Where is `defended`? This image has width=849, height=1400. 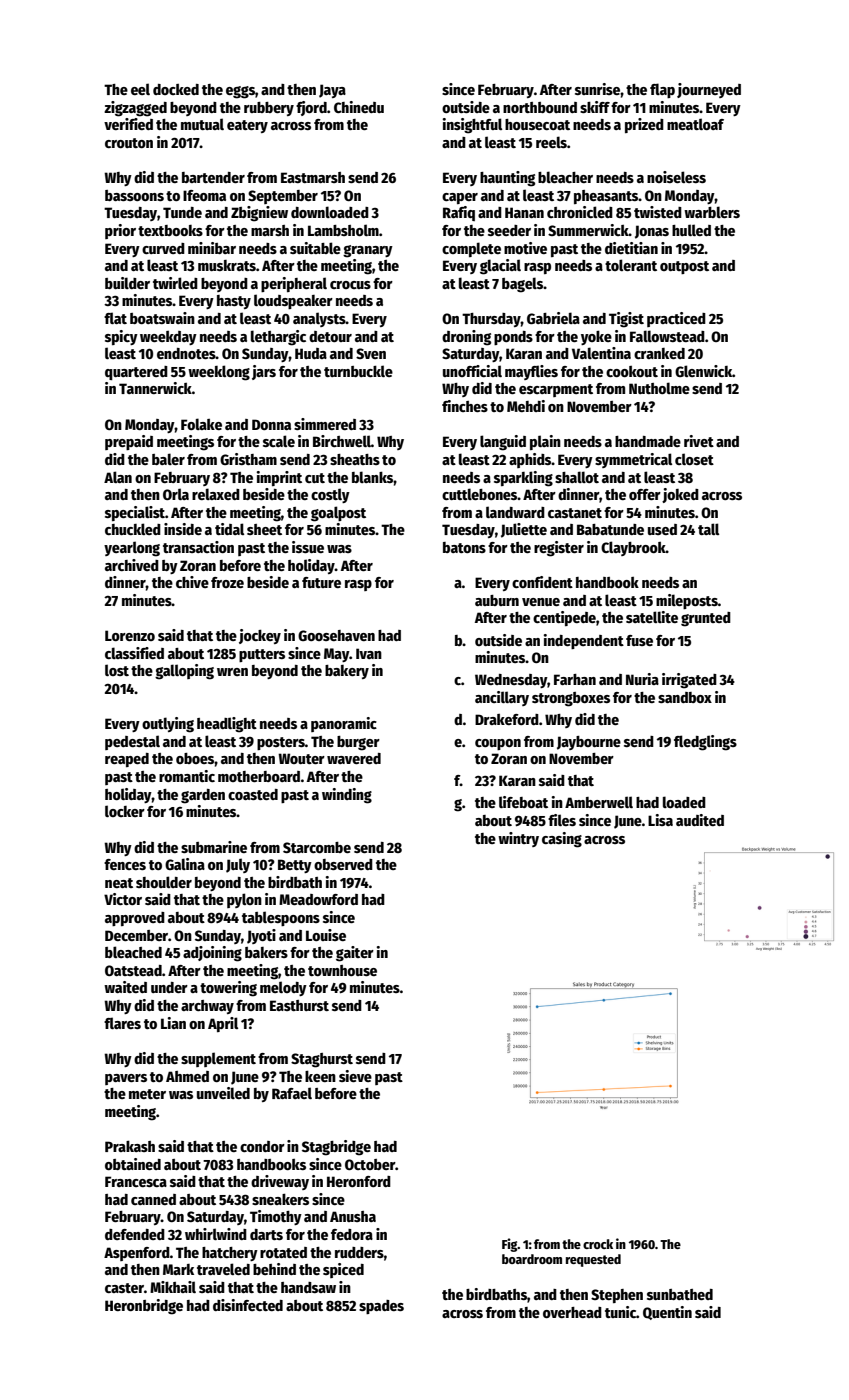 defended is located at coordinates (135, 1234).
